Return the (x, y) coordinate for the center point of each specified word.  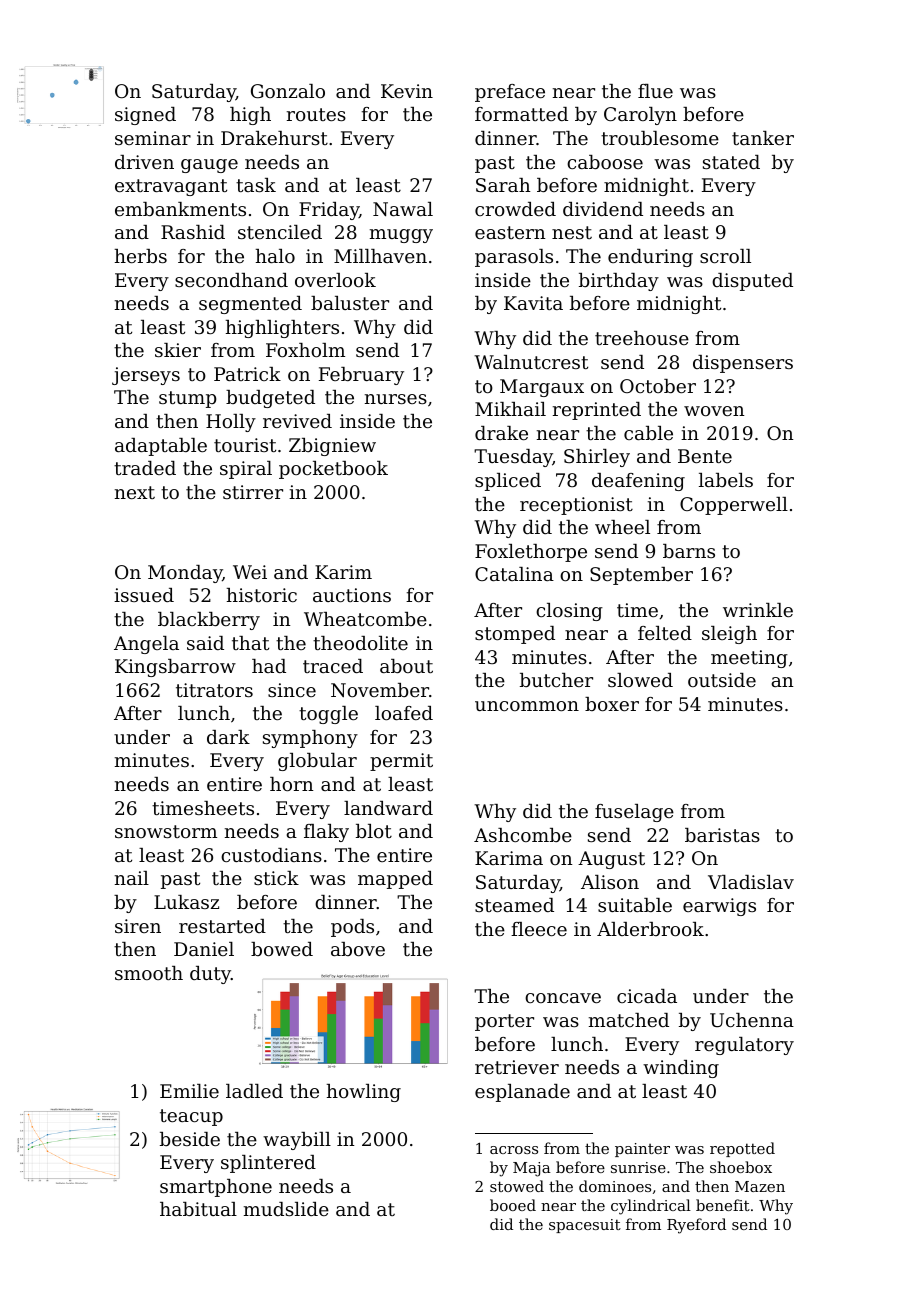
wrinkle (758, 610)
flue (655, 91)
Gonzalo (288, 91)
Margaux (542, 388)
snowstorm (166, 831)
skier (178, 350)
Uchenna (752, 1020)
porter (504, 1022)
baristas (722, 835)
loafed (404, 713)
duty (210, 975)
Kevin (407, 91)
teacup (191, 1117)
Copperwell (734, 506)
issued (144, 595)
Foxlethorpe (531, 553)
